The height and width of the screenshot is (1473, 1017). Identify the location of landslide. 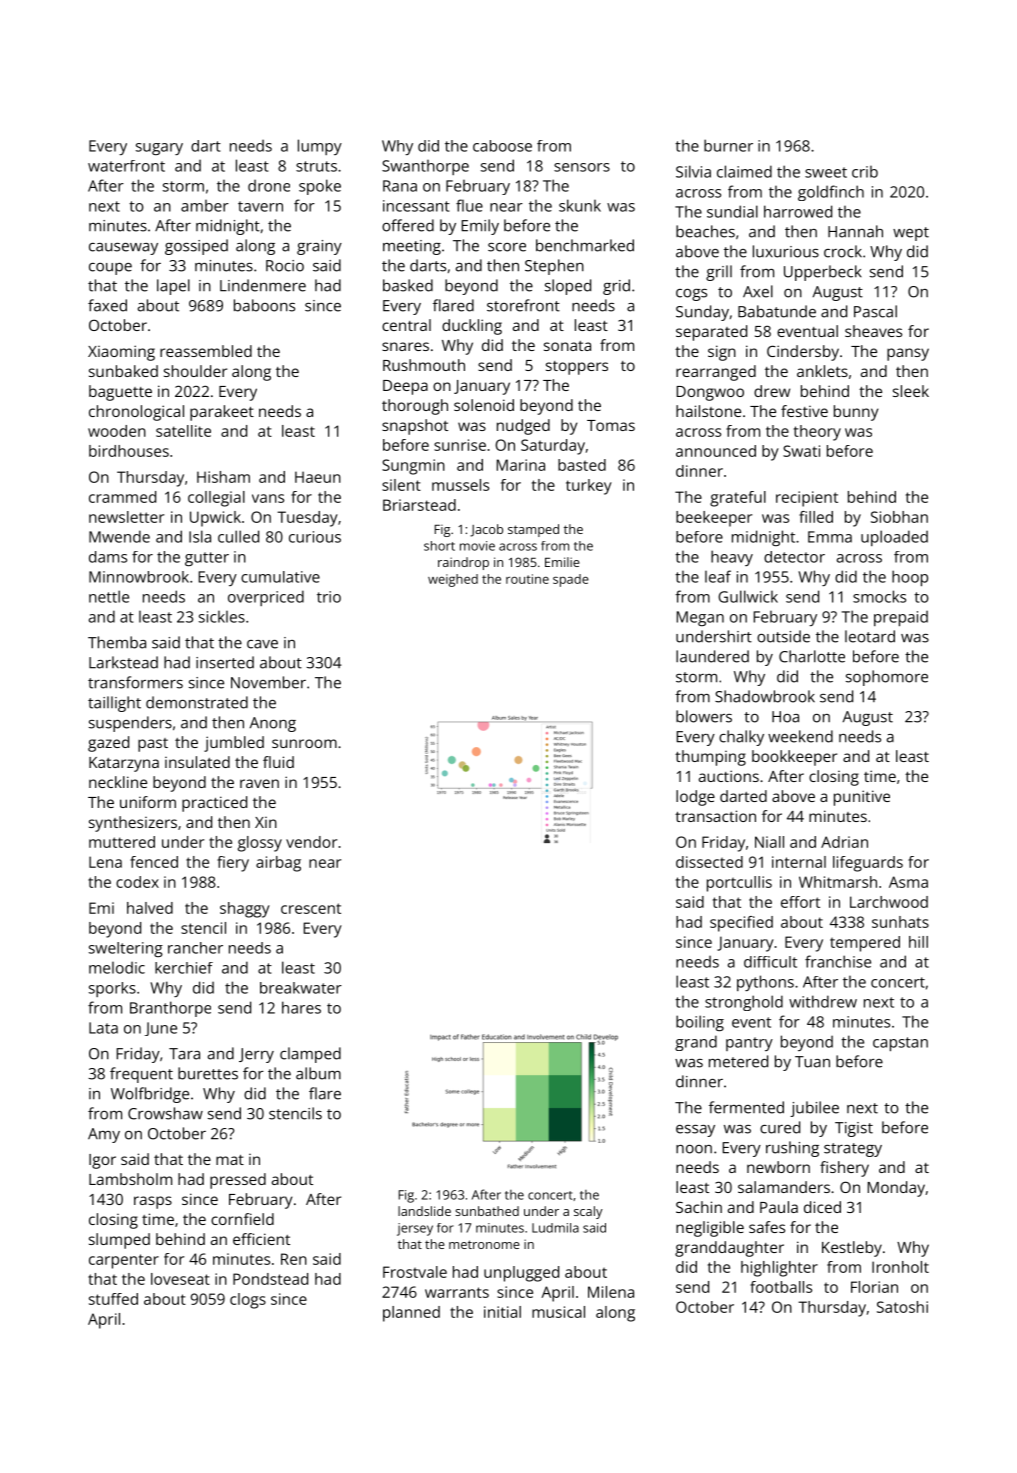
(424, 1211).
